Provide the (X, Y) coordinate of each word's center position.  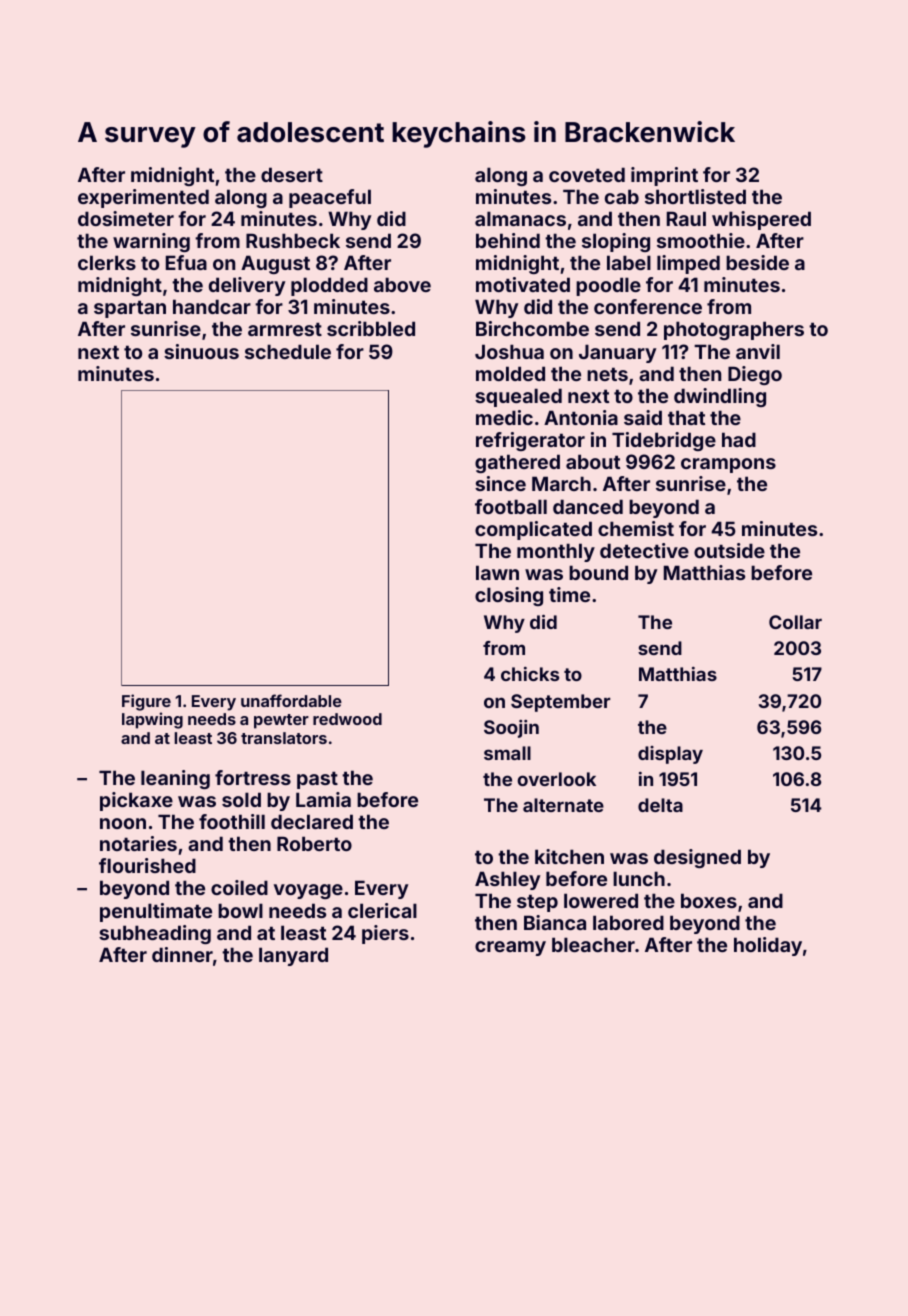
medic (504, 417)
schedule (288, 351)
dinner (182, 954)
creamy (510, 948)
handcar (212, 306)
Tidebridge (664, 441)
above (402, 284)
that (686, 417)
